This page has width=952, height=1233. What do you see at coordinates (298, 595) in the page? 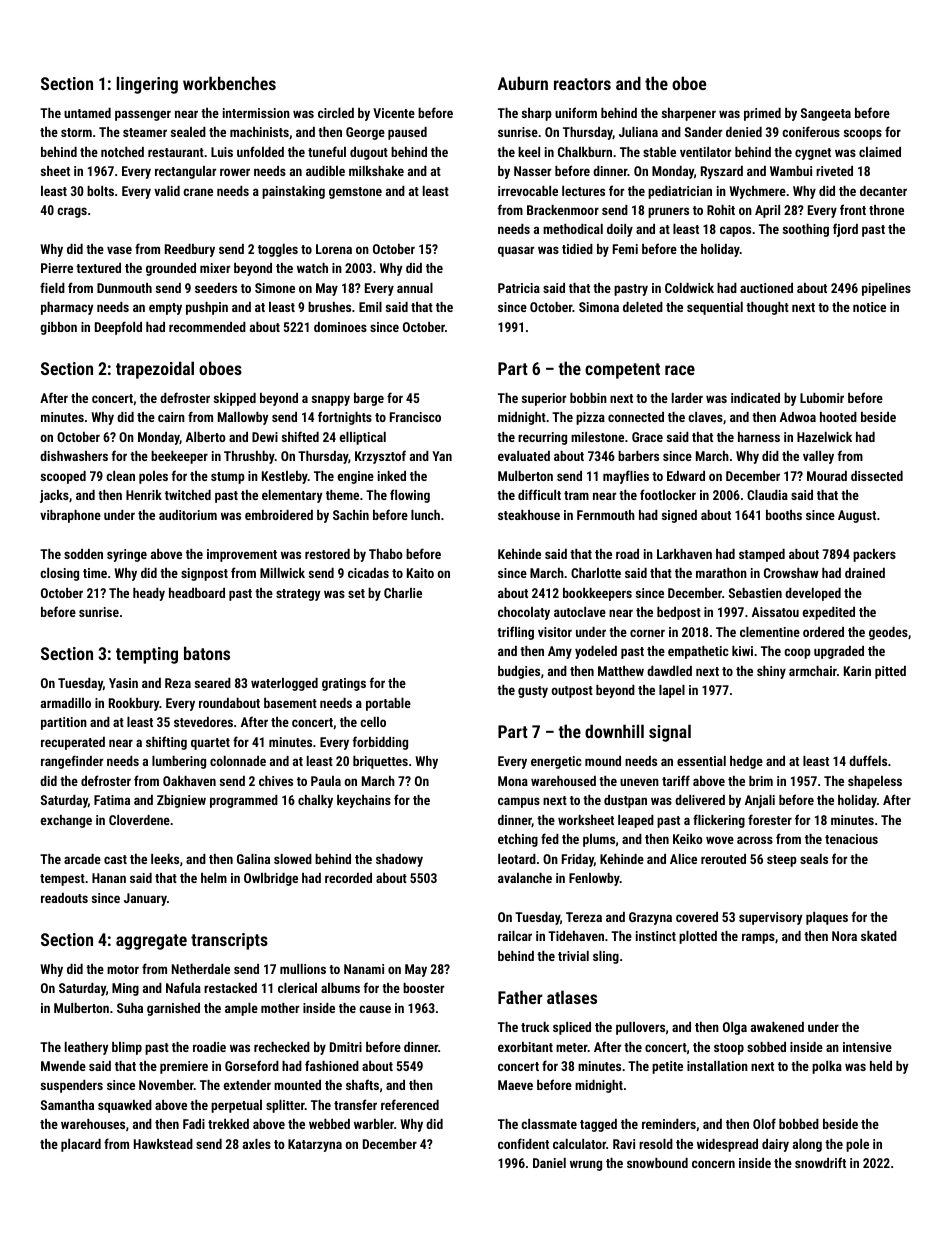
I see `strategy` at bounding box center [298, 595].
